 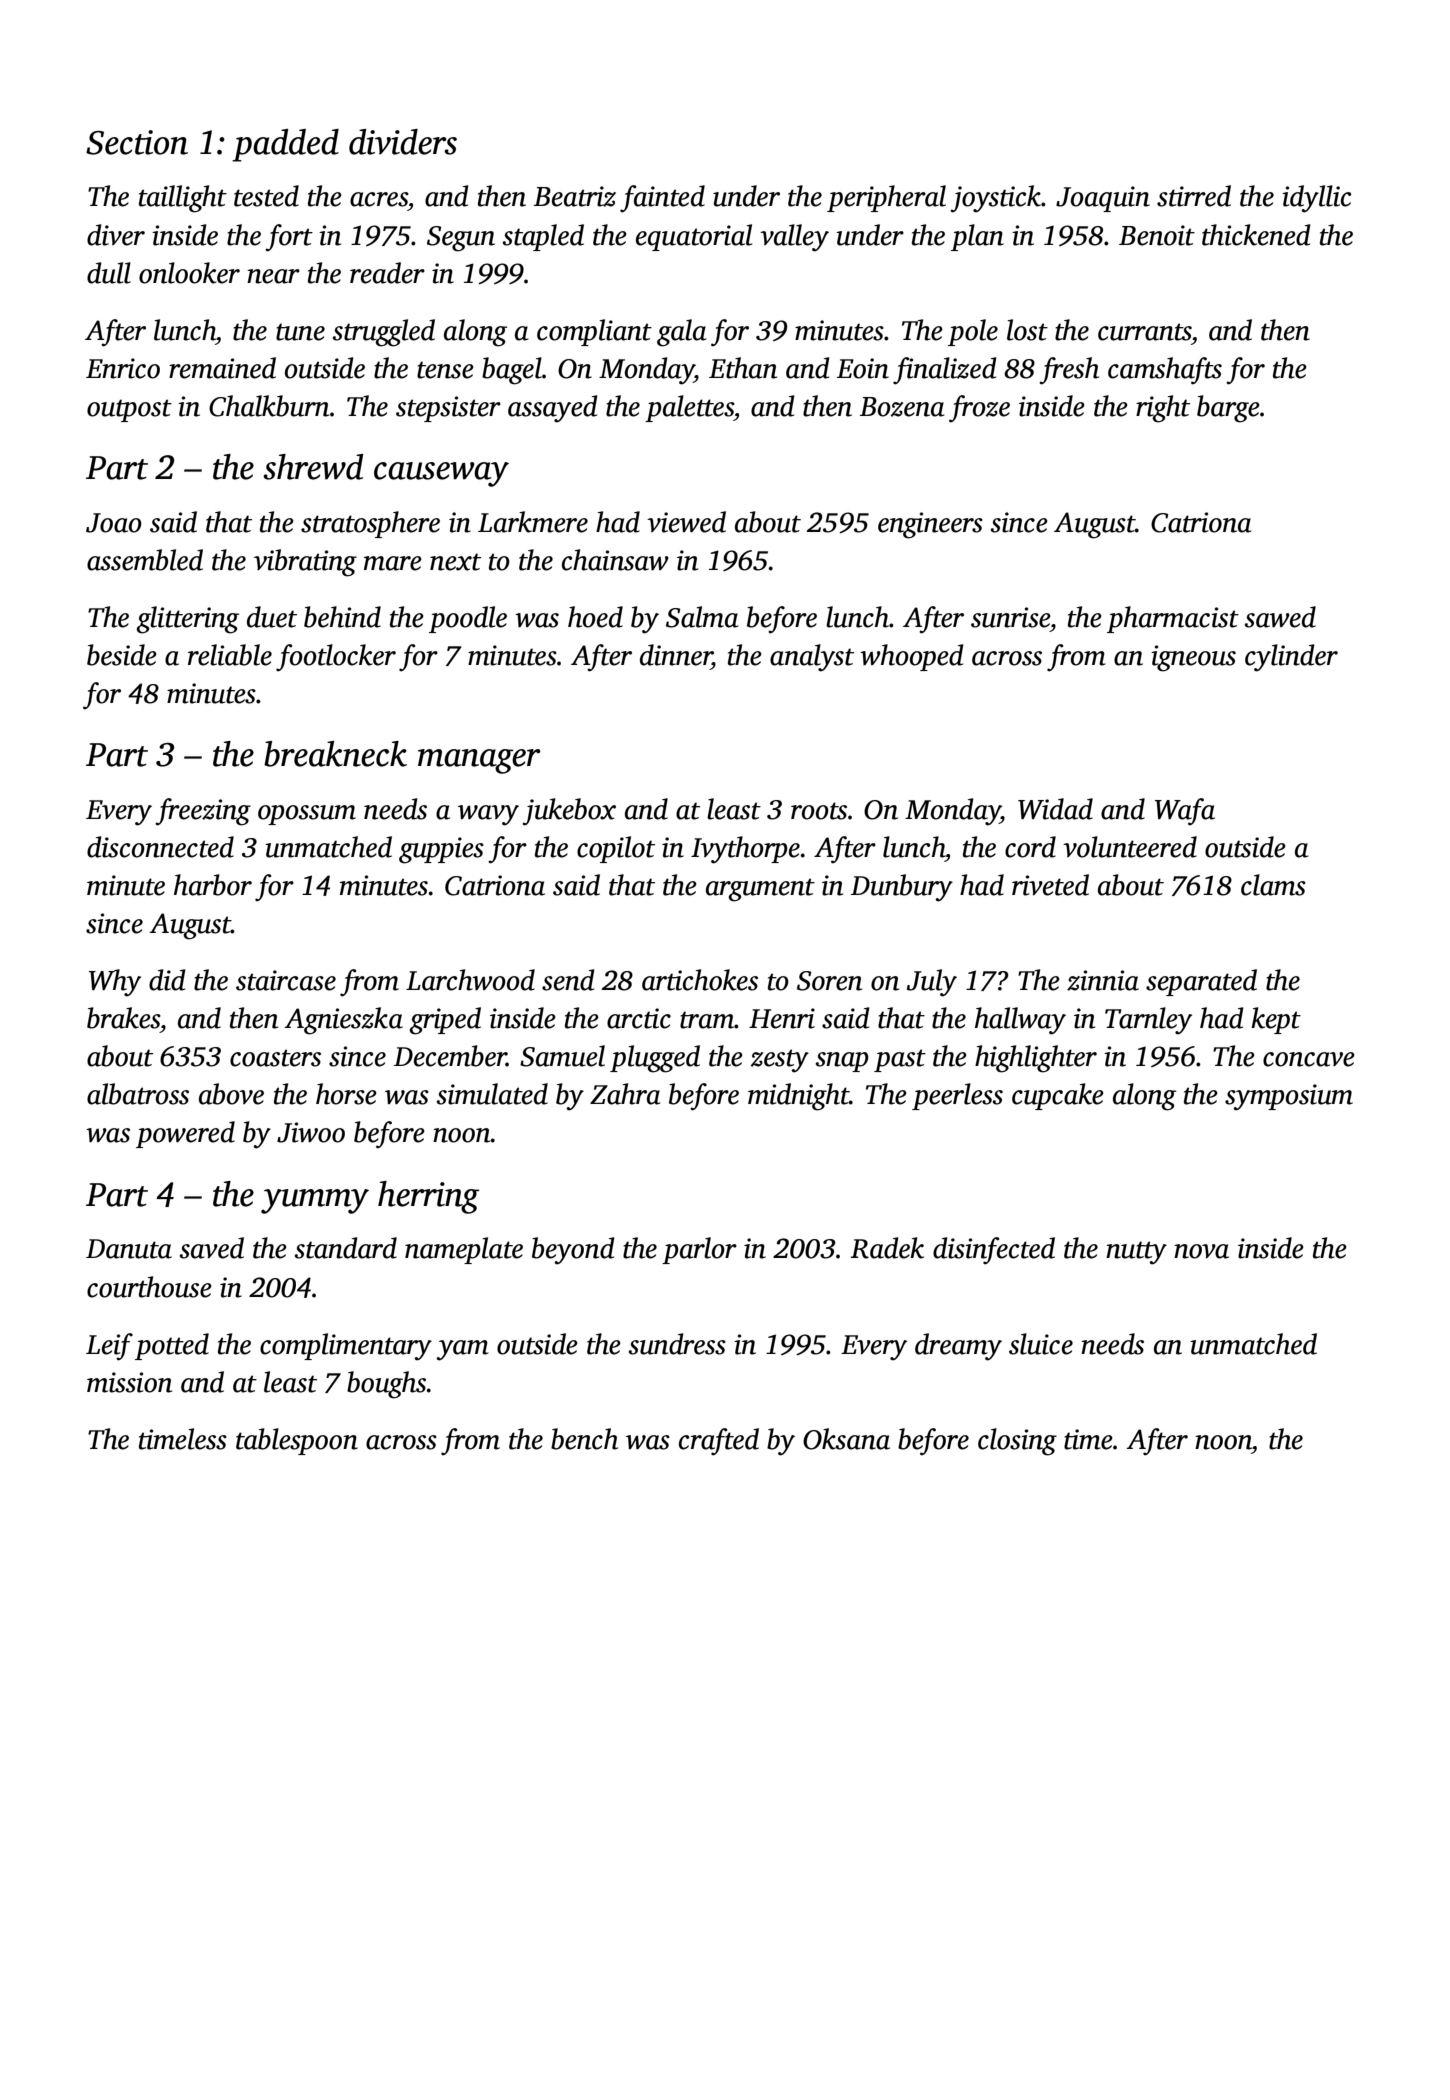 I want to click on stirred, so click(x=1194, y=196).
